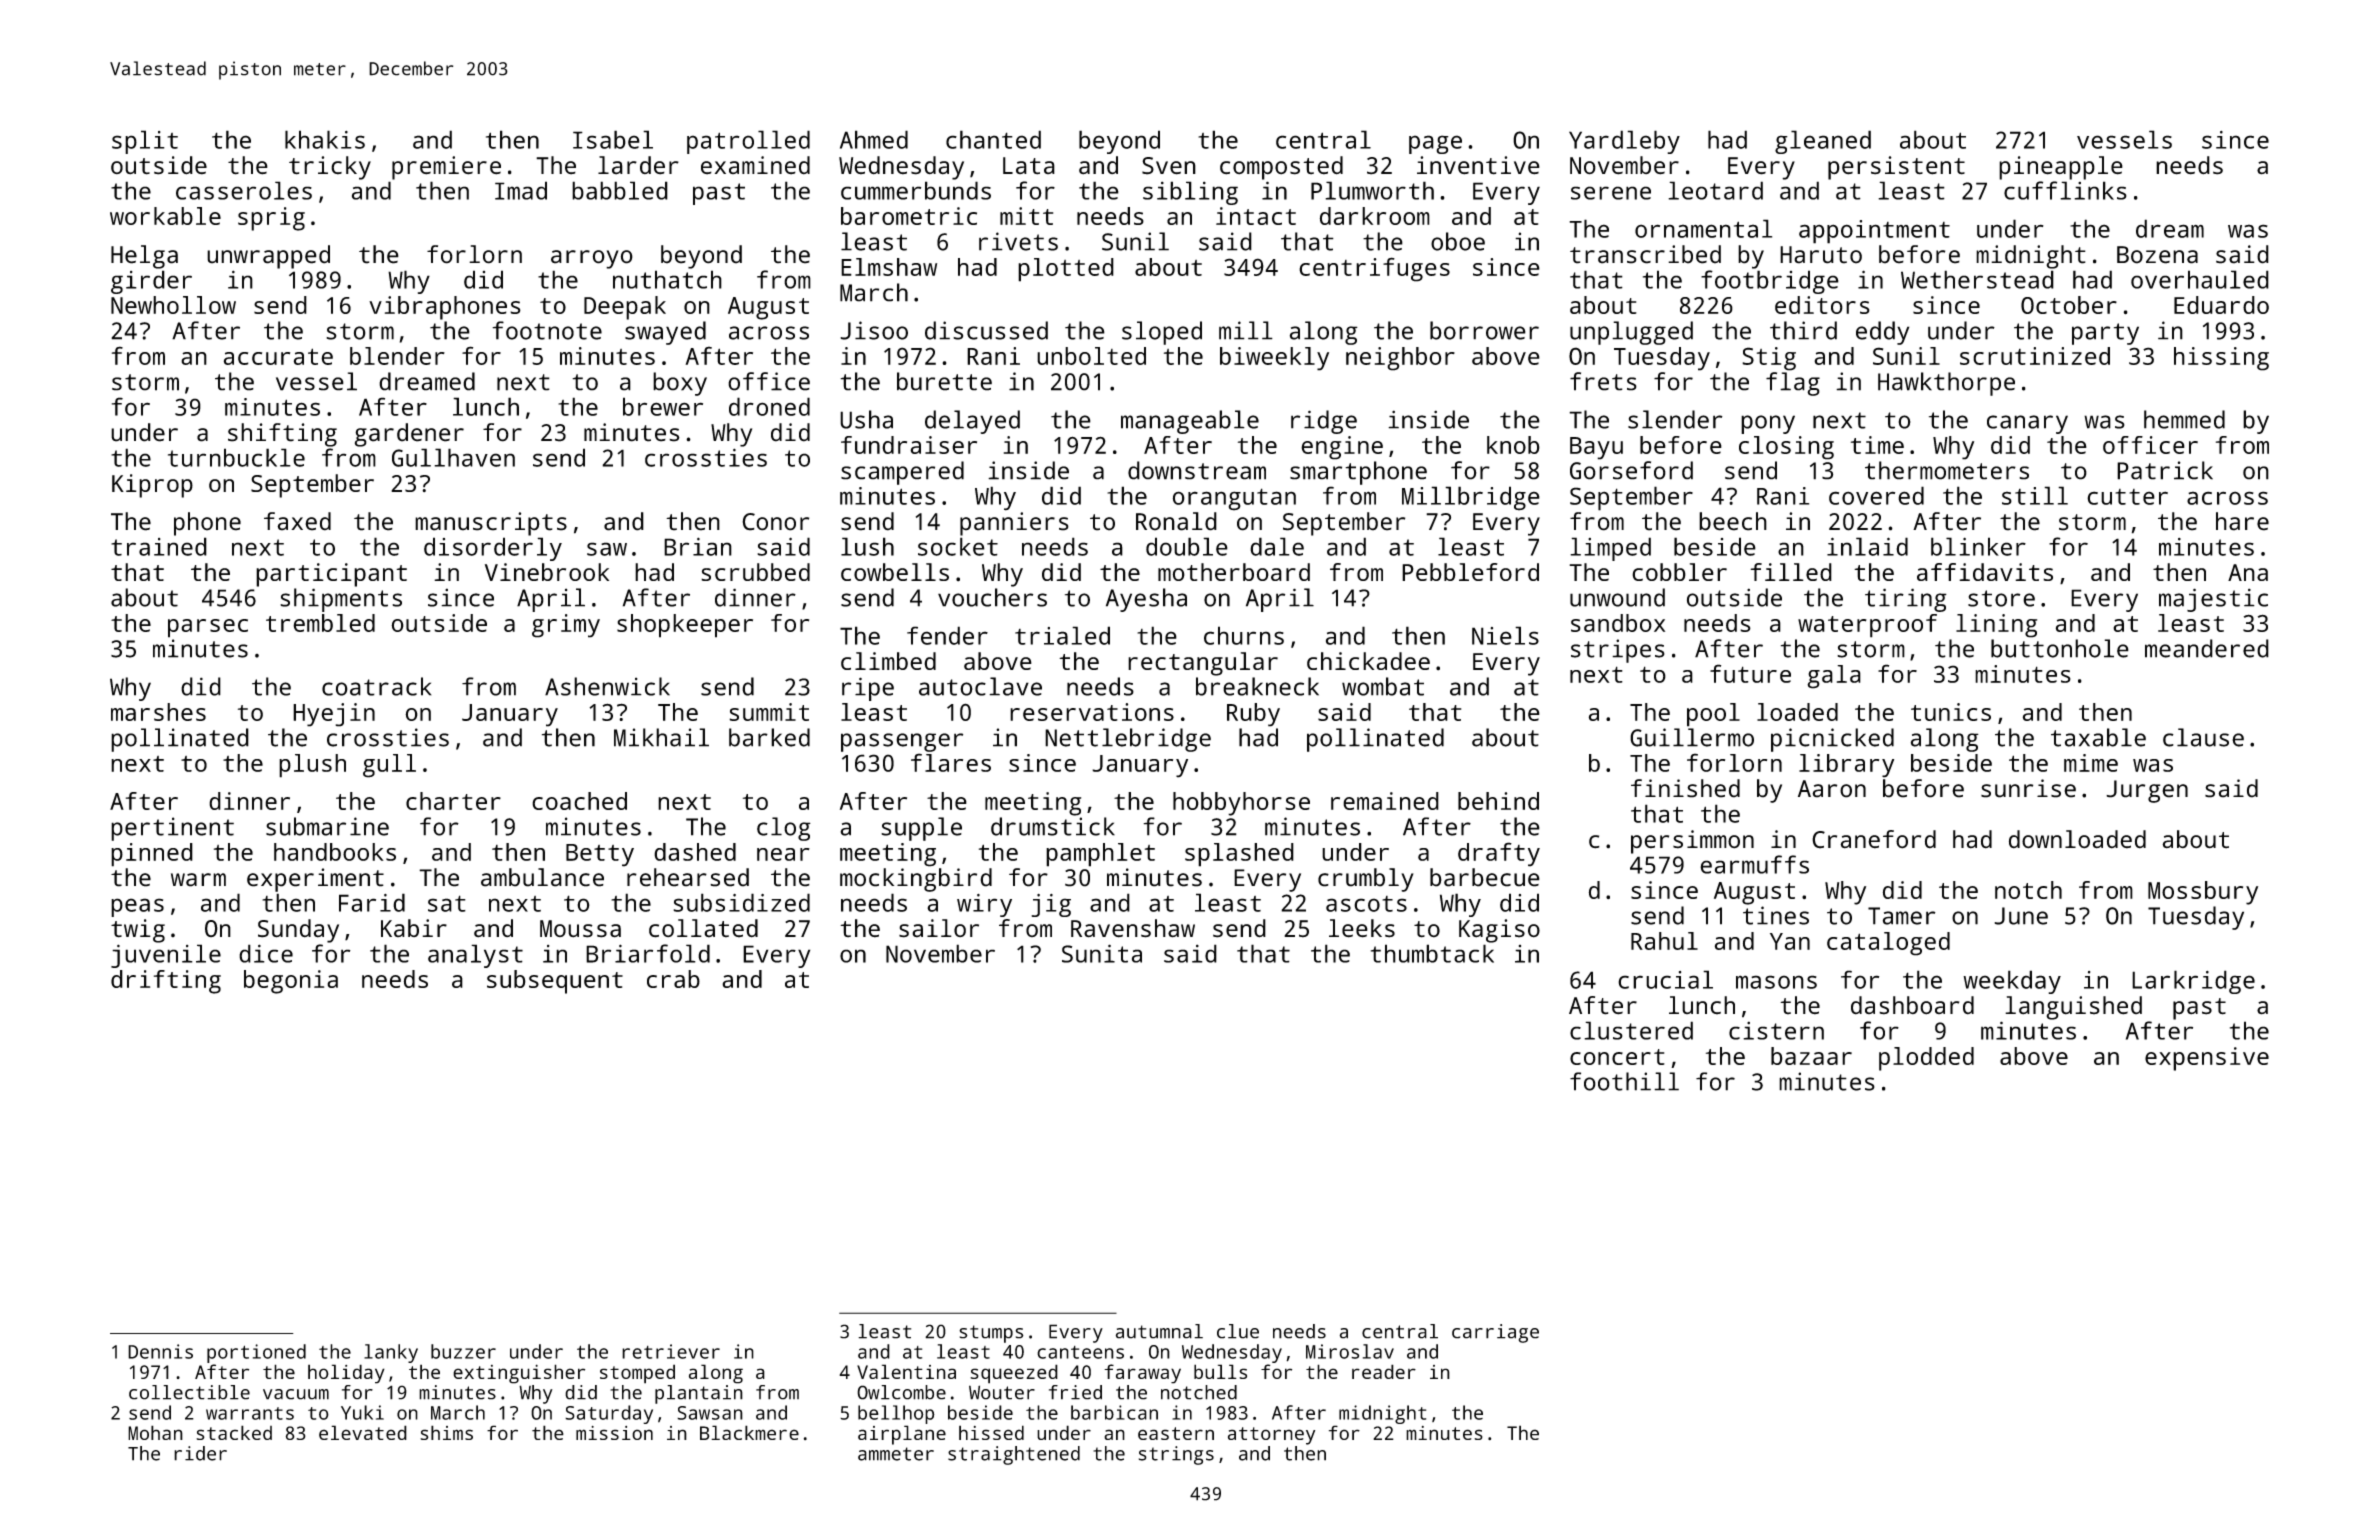 The image size is (2380, 1540). I want to click on brewer, so click(663, 406).
